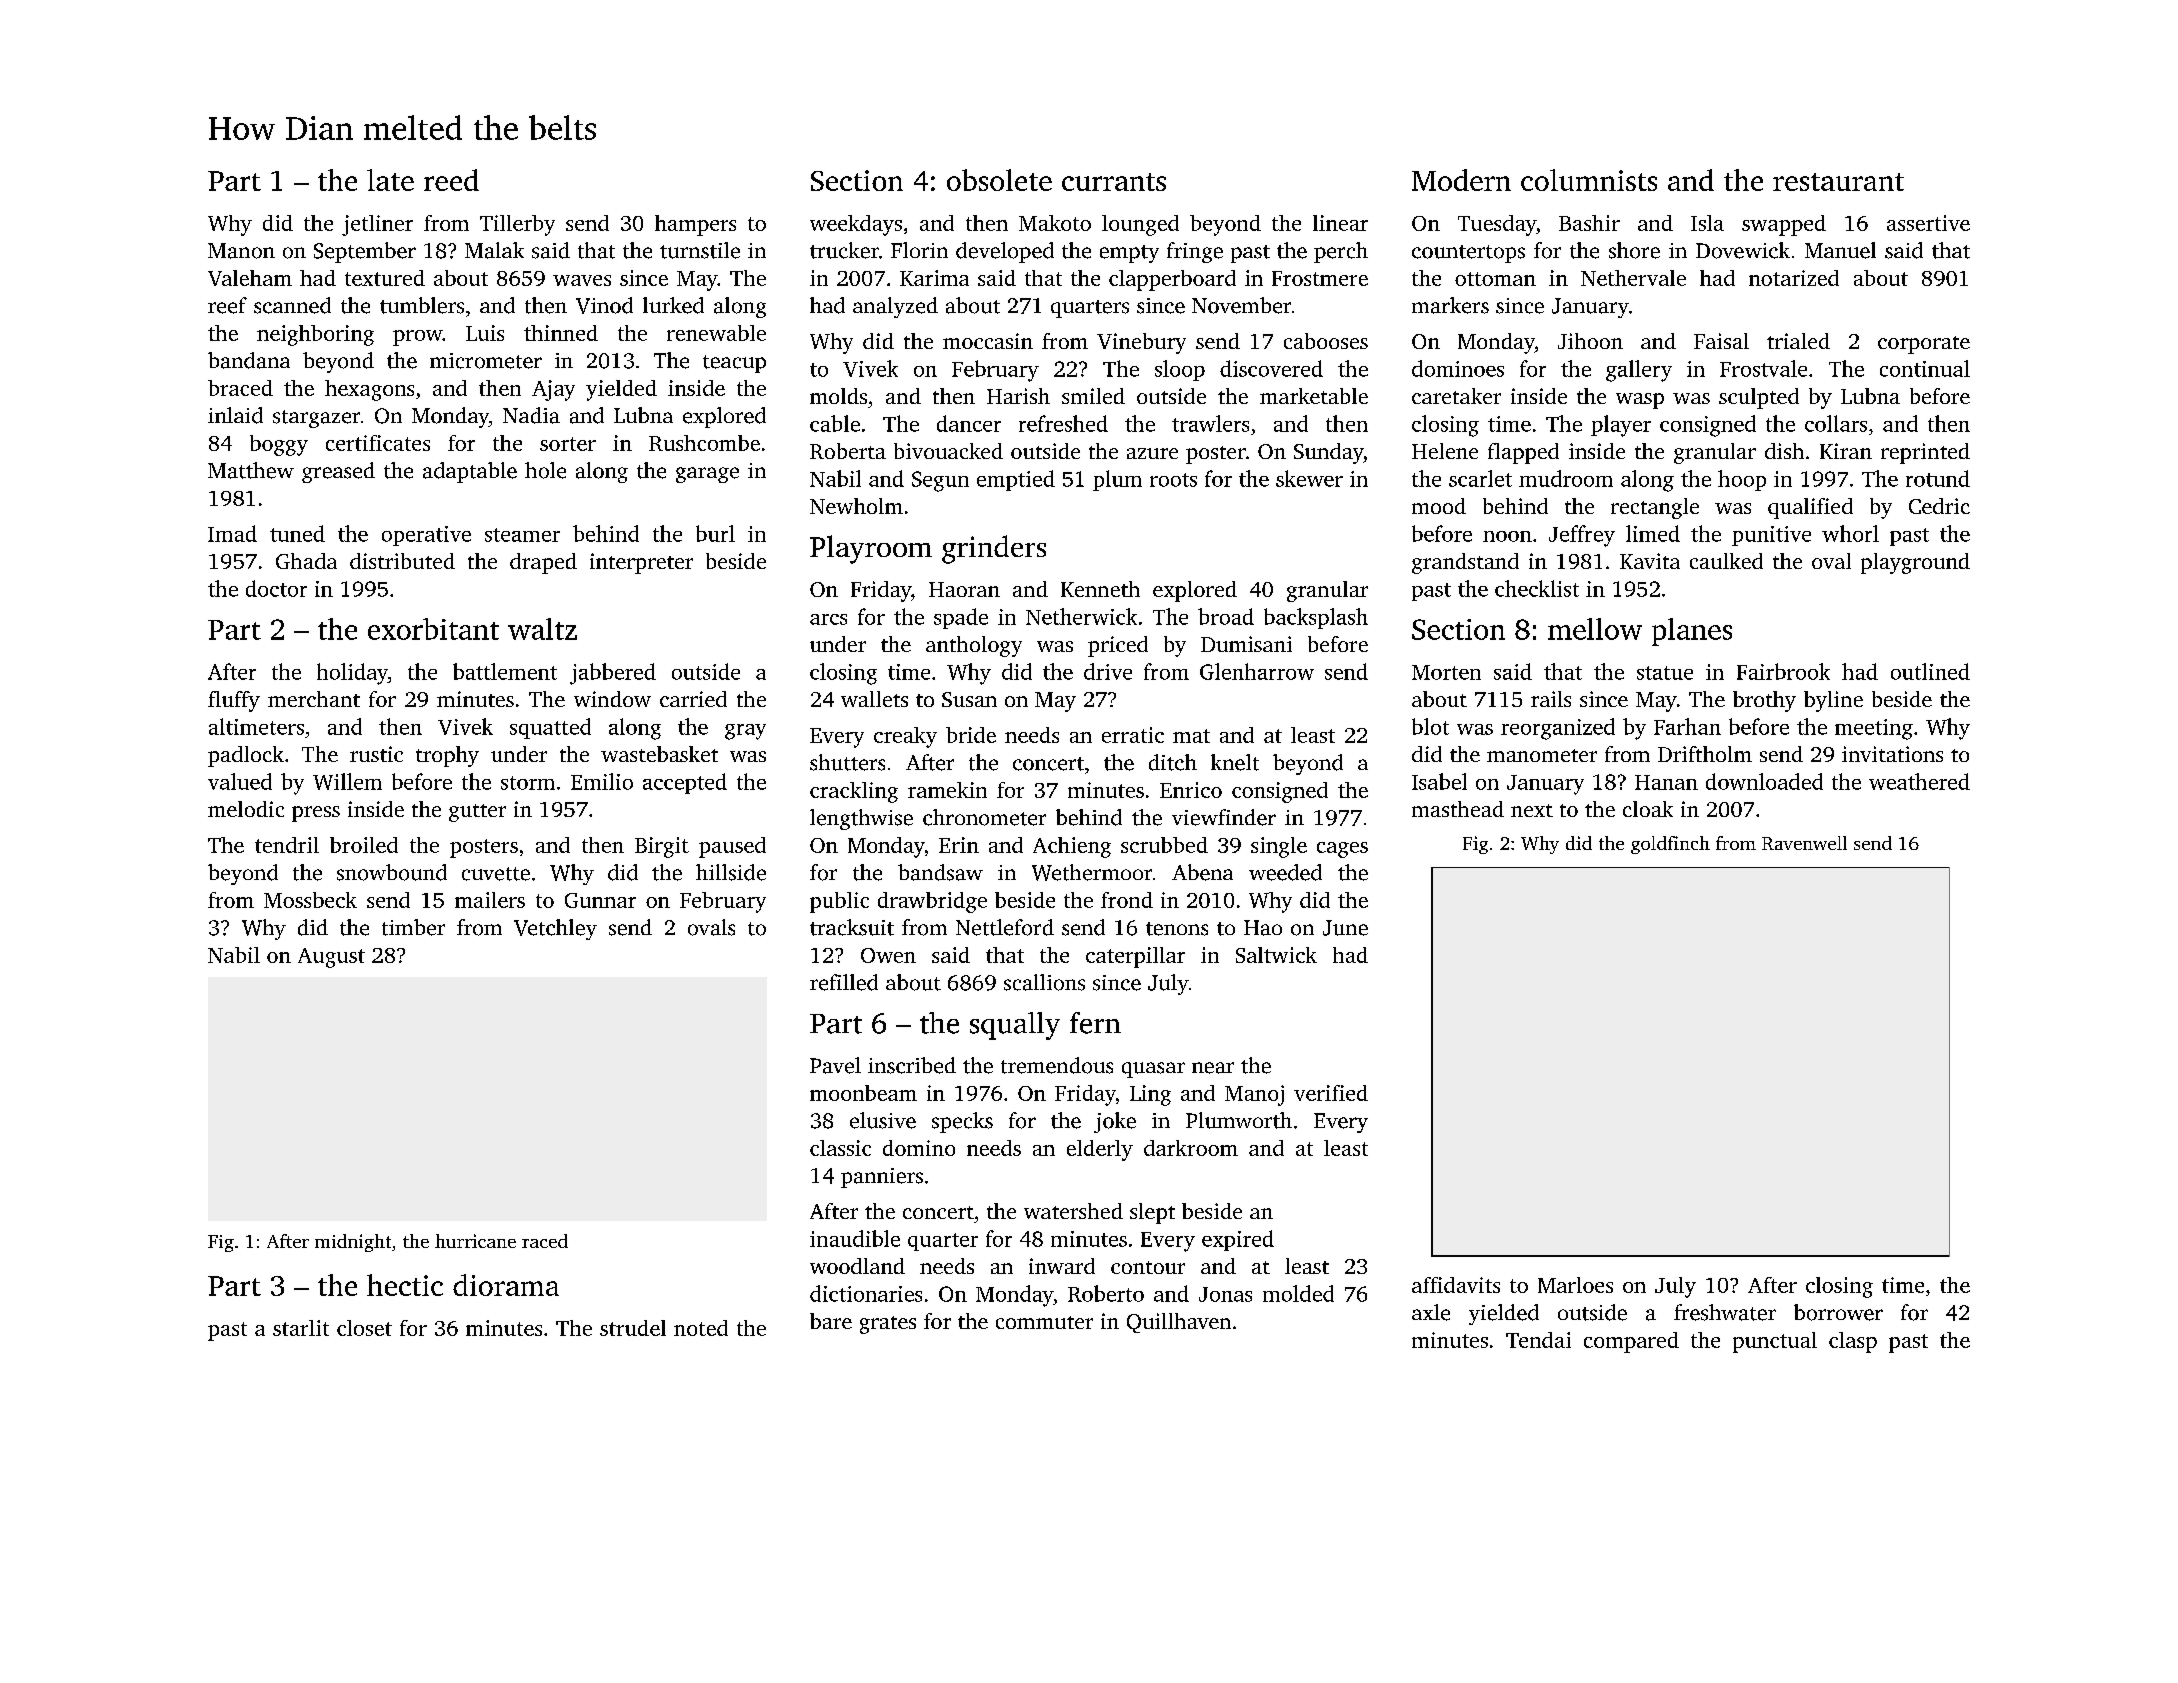  What do you see at coordinates (1141, 343) in the screenshot?
I see `Vinebury` at bounding box center [1141, 343].
